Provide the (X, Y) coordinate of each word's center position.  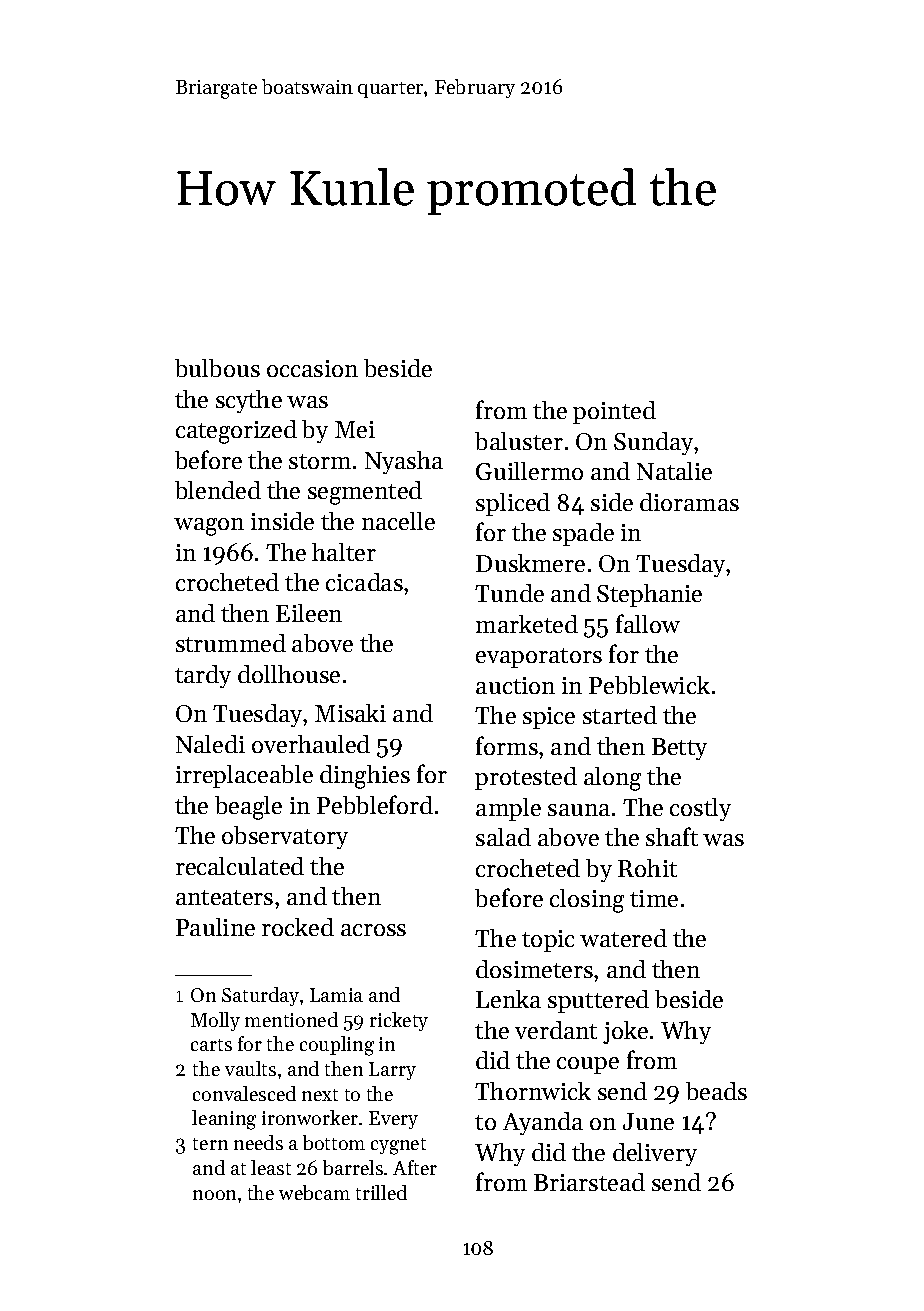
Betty (679, 749)
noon (214, 1195)
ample (508, 809)
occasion (312, 368)
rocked (298, 927)
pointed (614, 412)
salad (503, 837)
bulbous (217, 368)
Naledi (210, 744)
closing (587, 901)
